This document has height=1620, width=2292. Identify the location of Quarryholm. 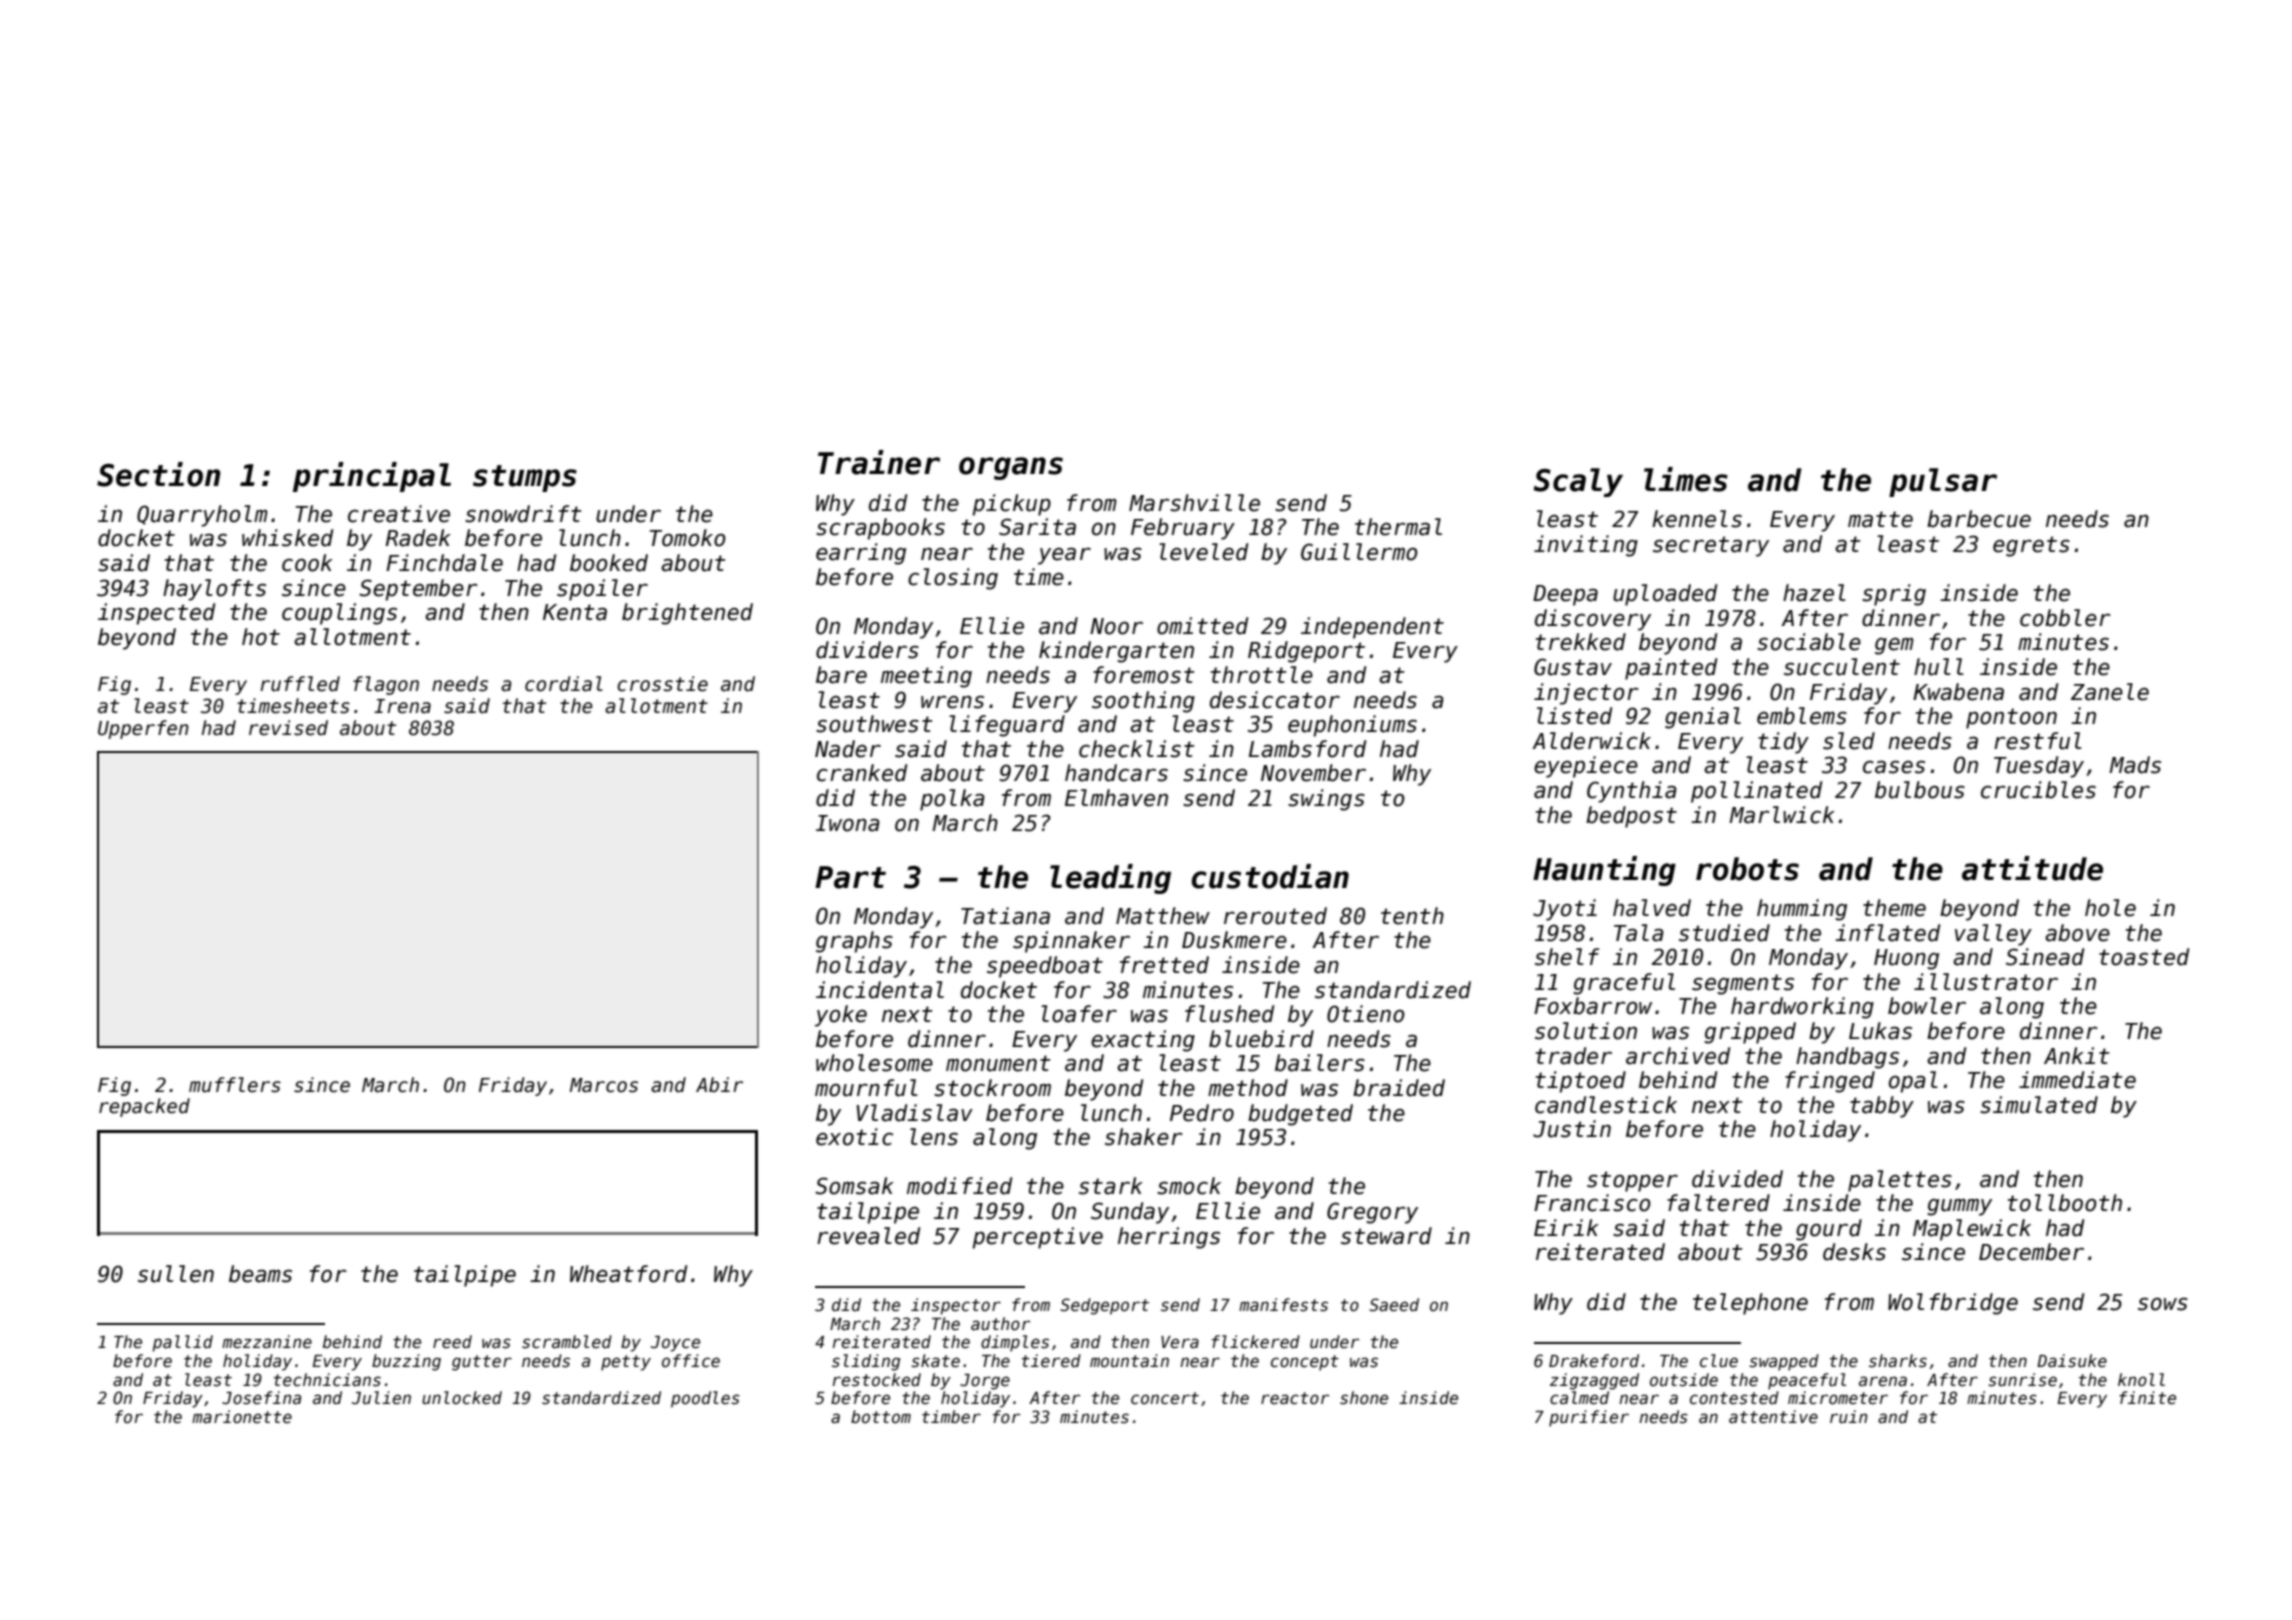
(202, 516).
